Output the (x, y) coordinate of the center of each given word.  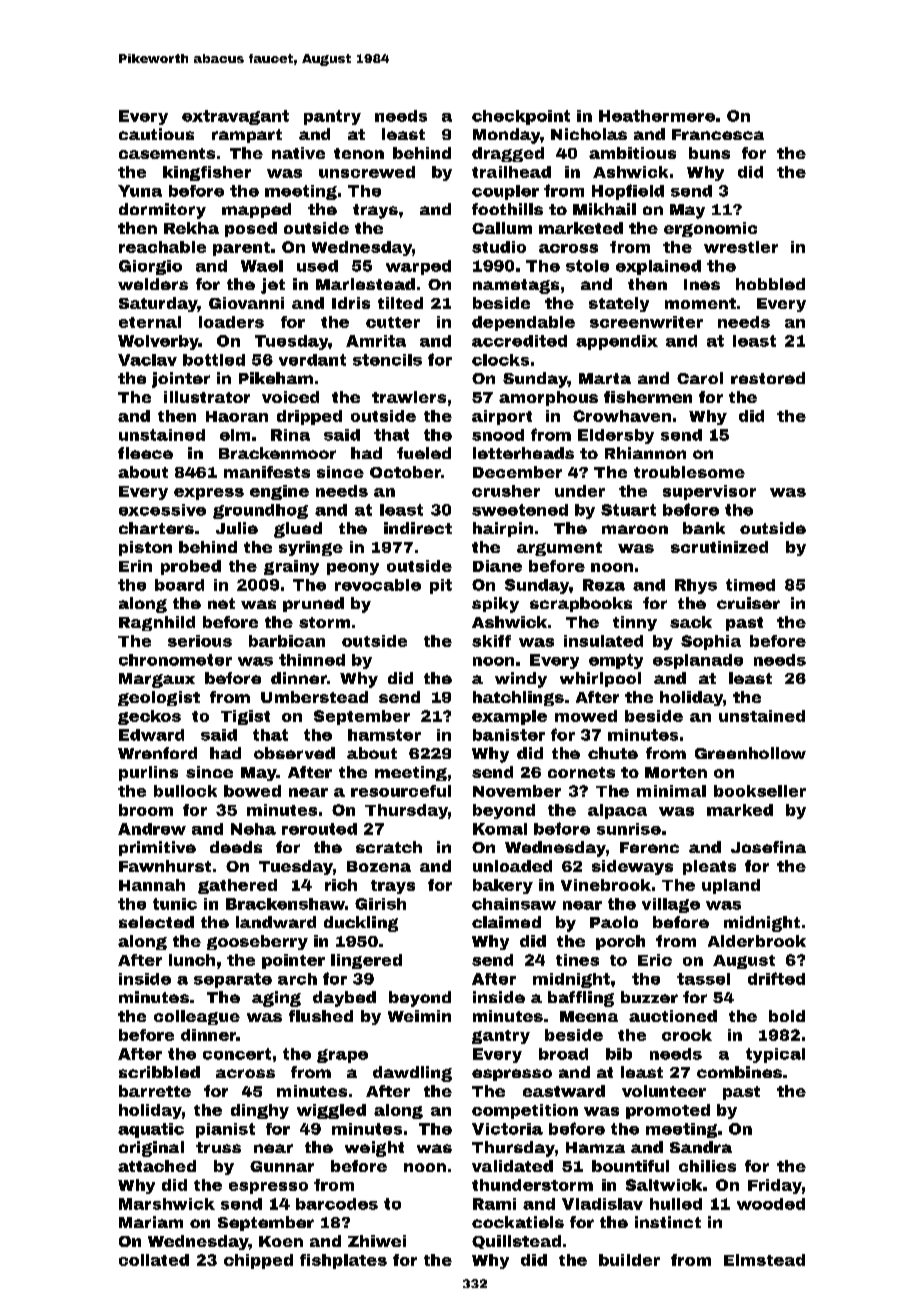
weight (374, 1149)
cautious (156, 134)
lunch (192, 960)
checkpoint (521, 117)
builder (629, 1260)
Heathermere (657, 116)
